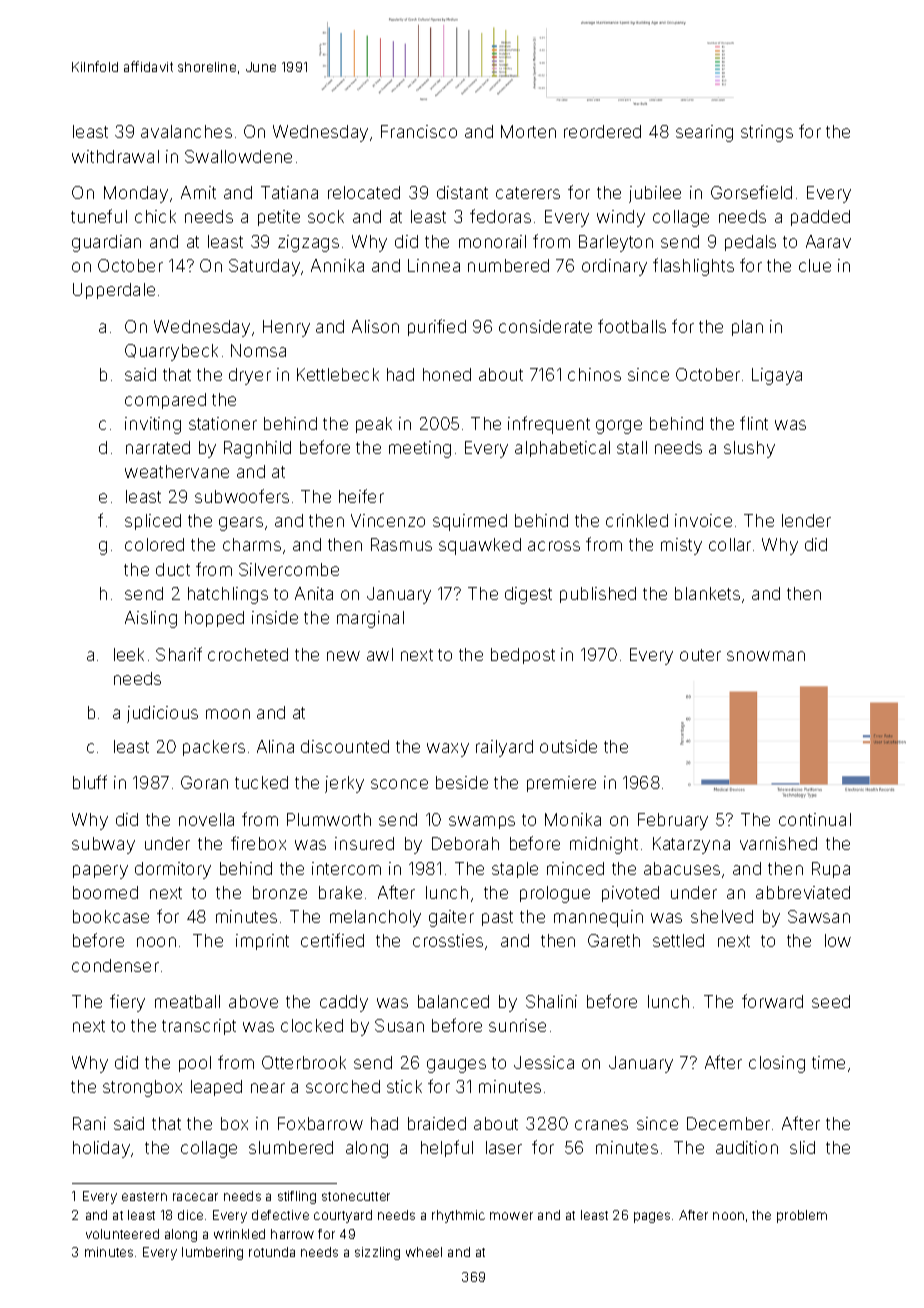 This screenshot has width=924, height=1308. What do you see at coordinates (377, 1253) in the screenshot?
I see `sizzling` at bounding box center [377, 1253].
